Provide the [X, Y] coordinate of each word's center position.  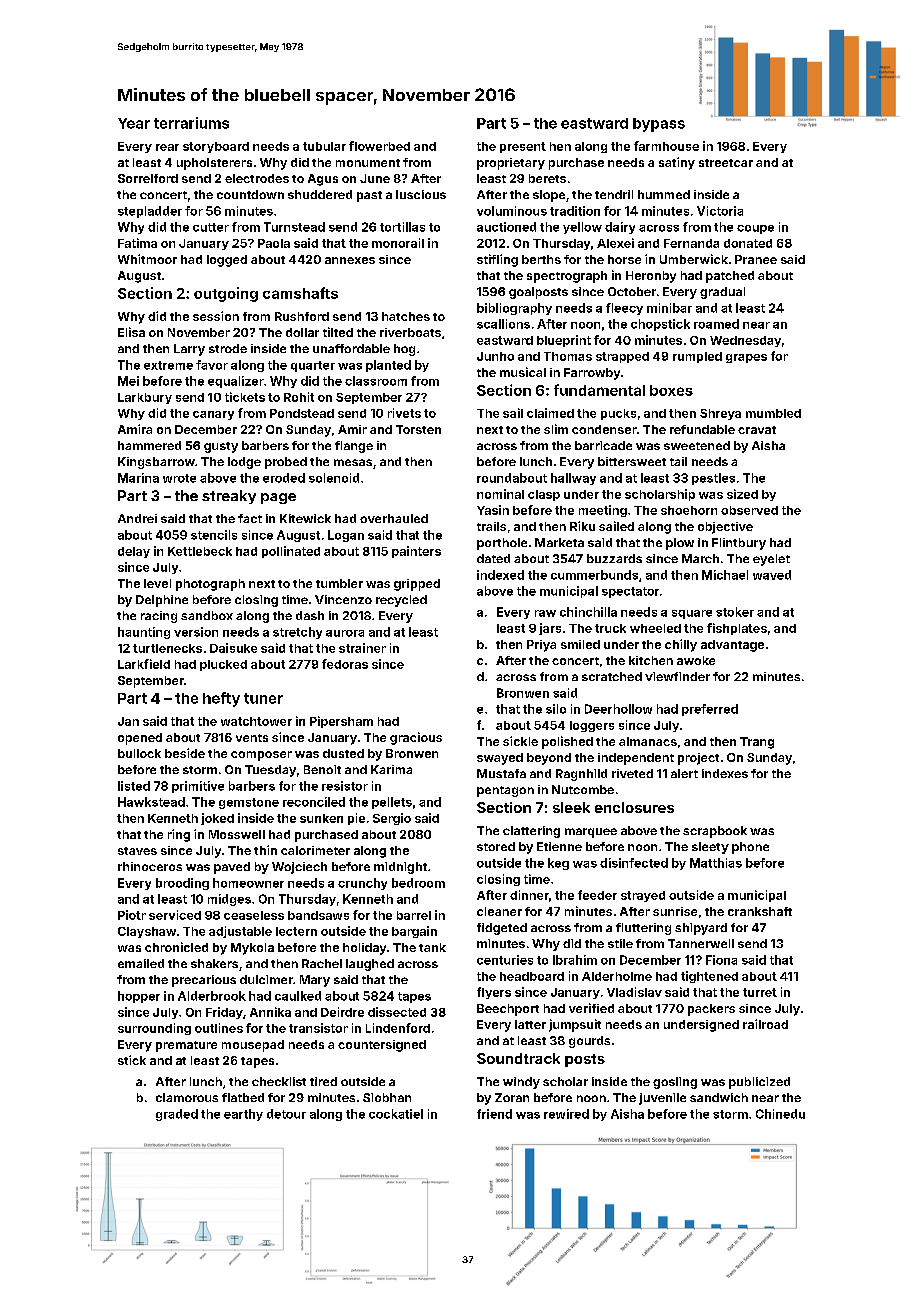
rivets [404, 413]
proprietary [511, 164]
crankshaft [760, 911]
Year [134, 123]
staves [137, 851]
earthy [243, 1115]
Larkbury [145, 398]
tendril [614, 194]
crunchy [362, 884]
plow [680, 544]
